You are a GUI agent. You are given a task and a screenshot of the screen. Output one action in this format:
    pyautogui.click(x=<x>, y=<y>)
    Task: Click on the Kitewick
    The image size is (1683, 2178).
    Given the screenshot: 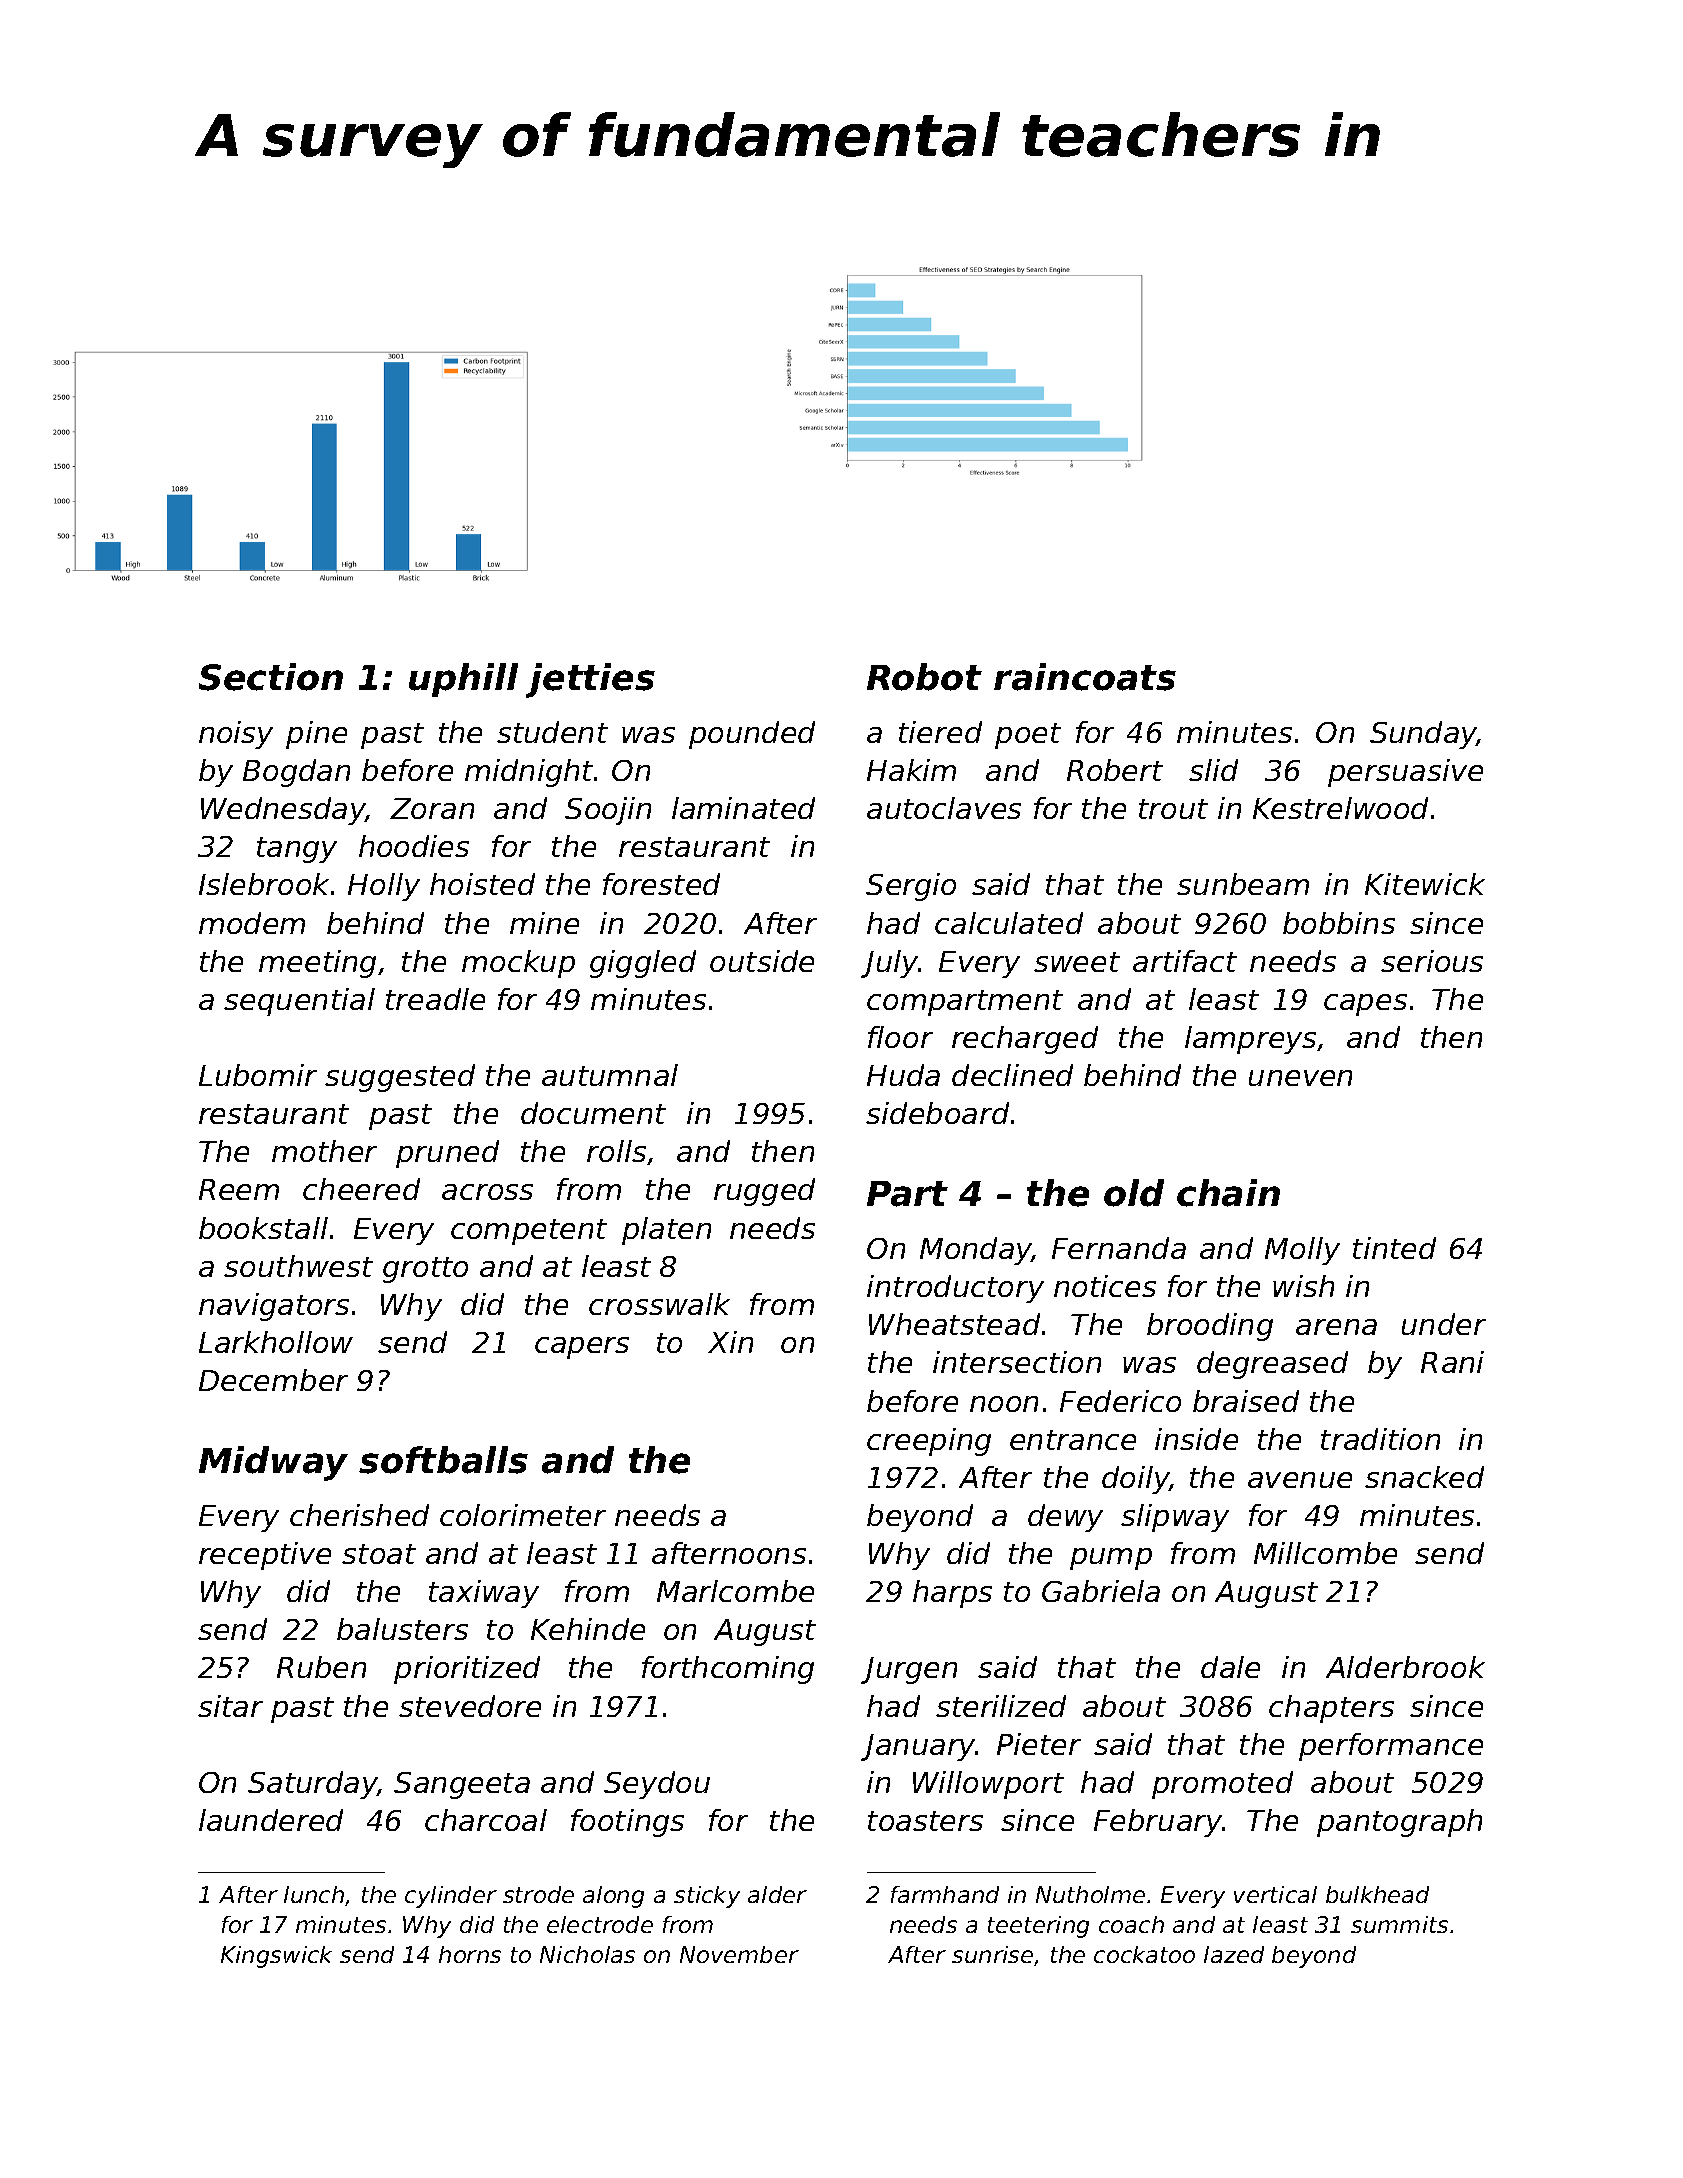 What is the action you would take?
    pyautogui.click(x=1425, y=884)
